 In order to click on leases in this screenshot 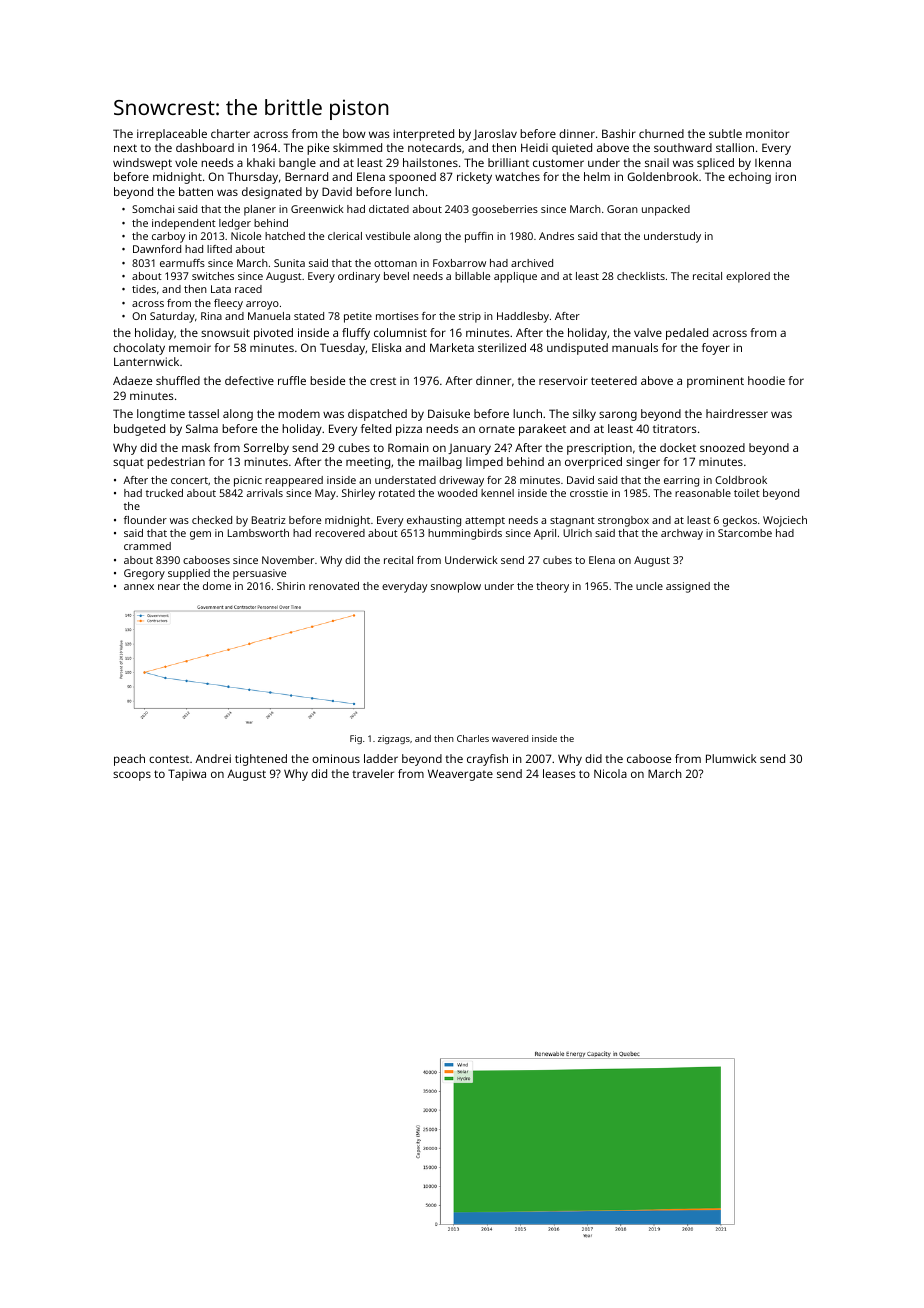, I will do `click(559, 773)`.
